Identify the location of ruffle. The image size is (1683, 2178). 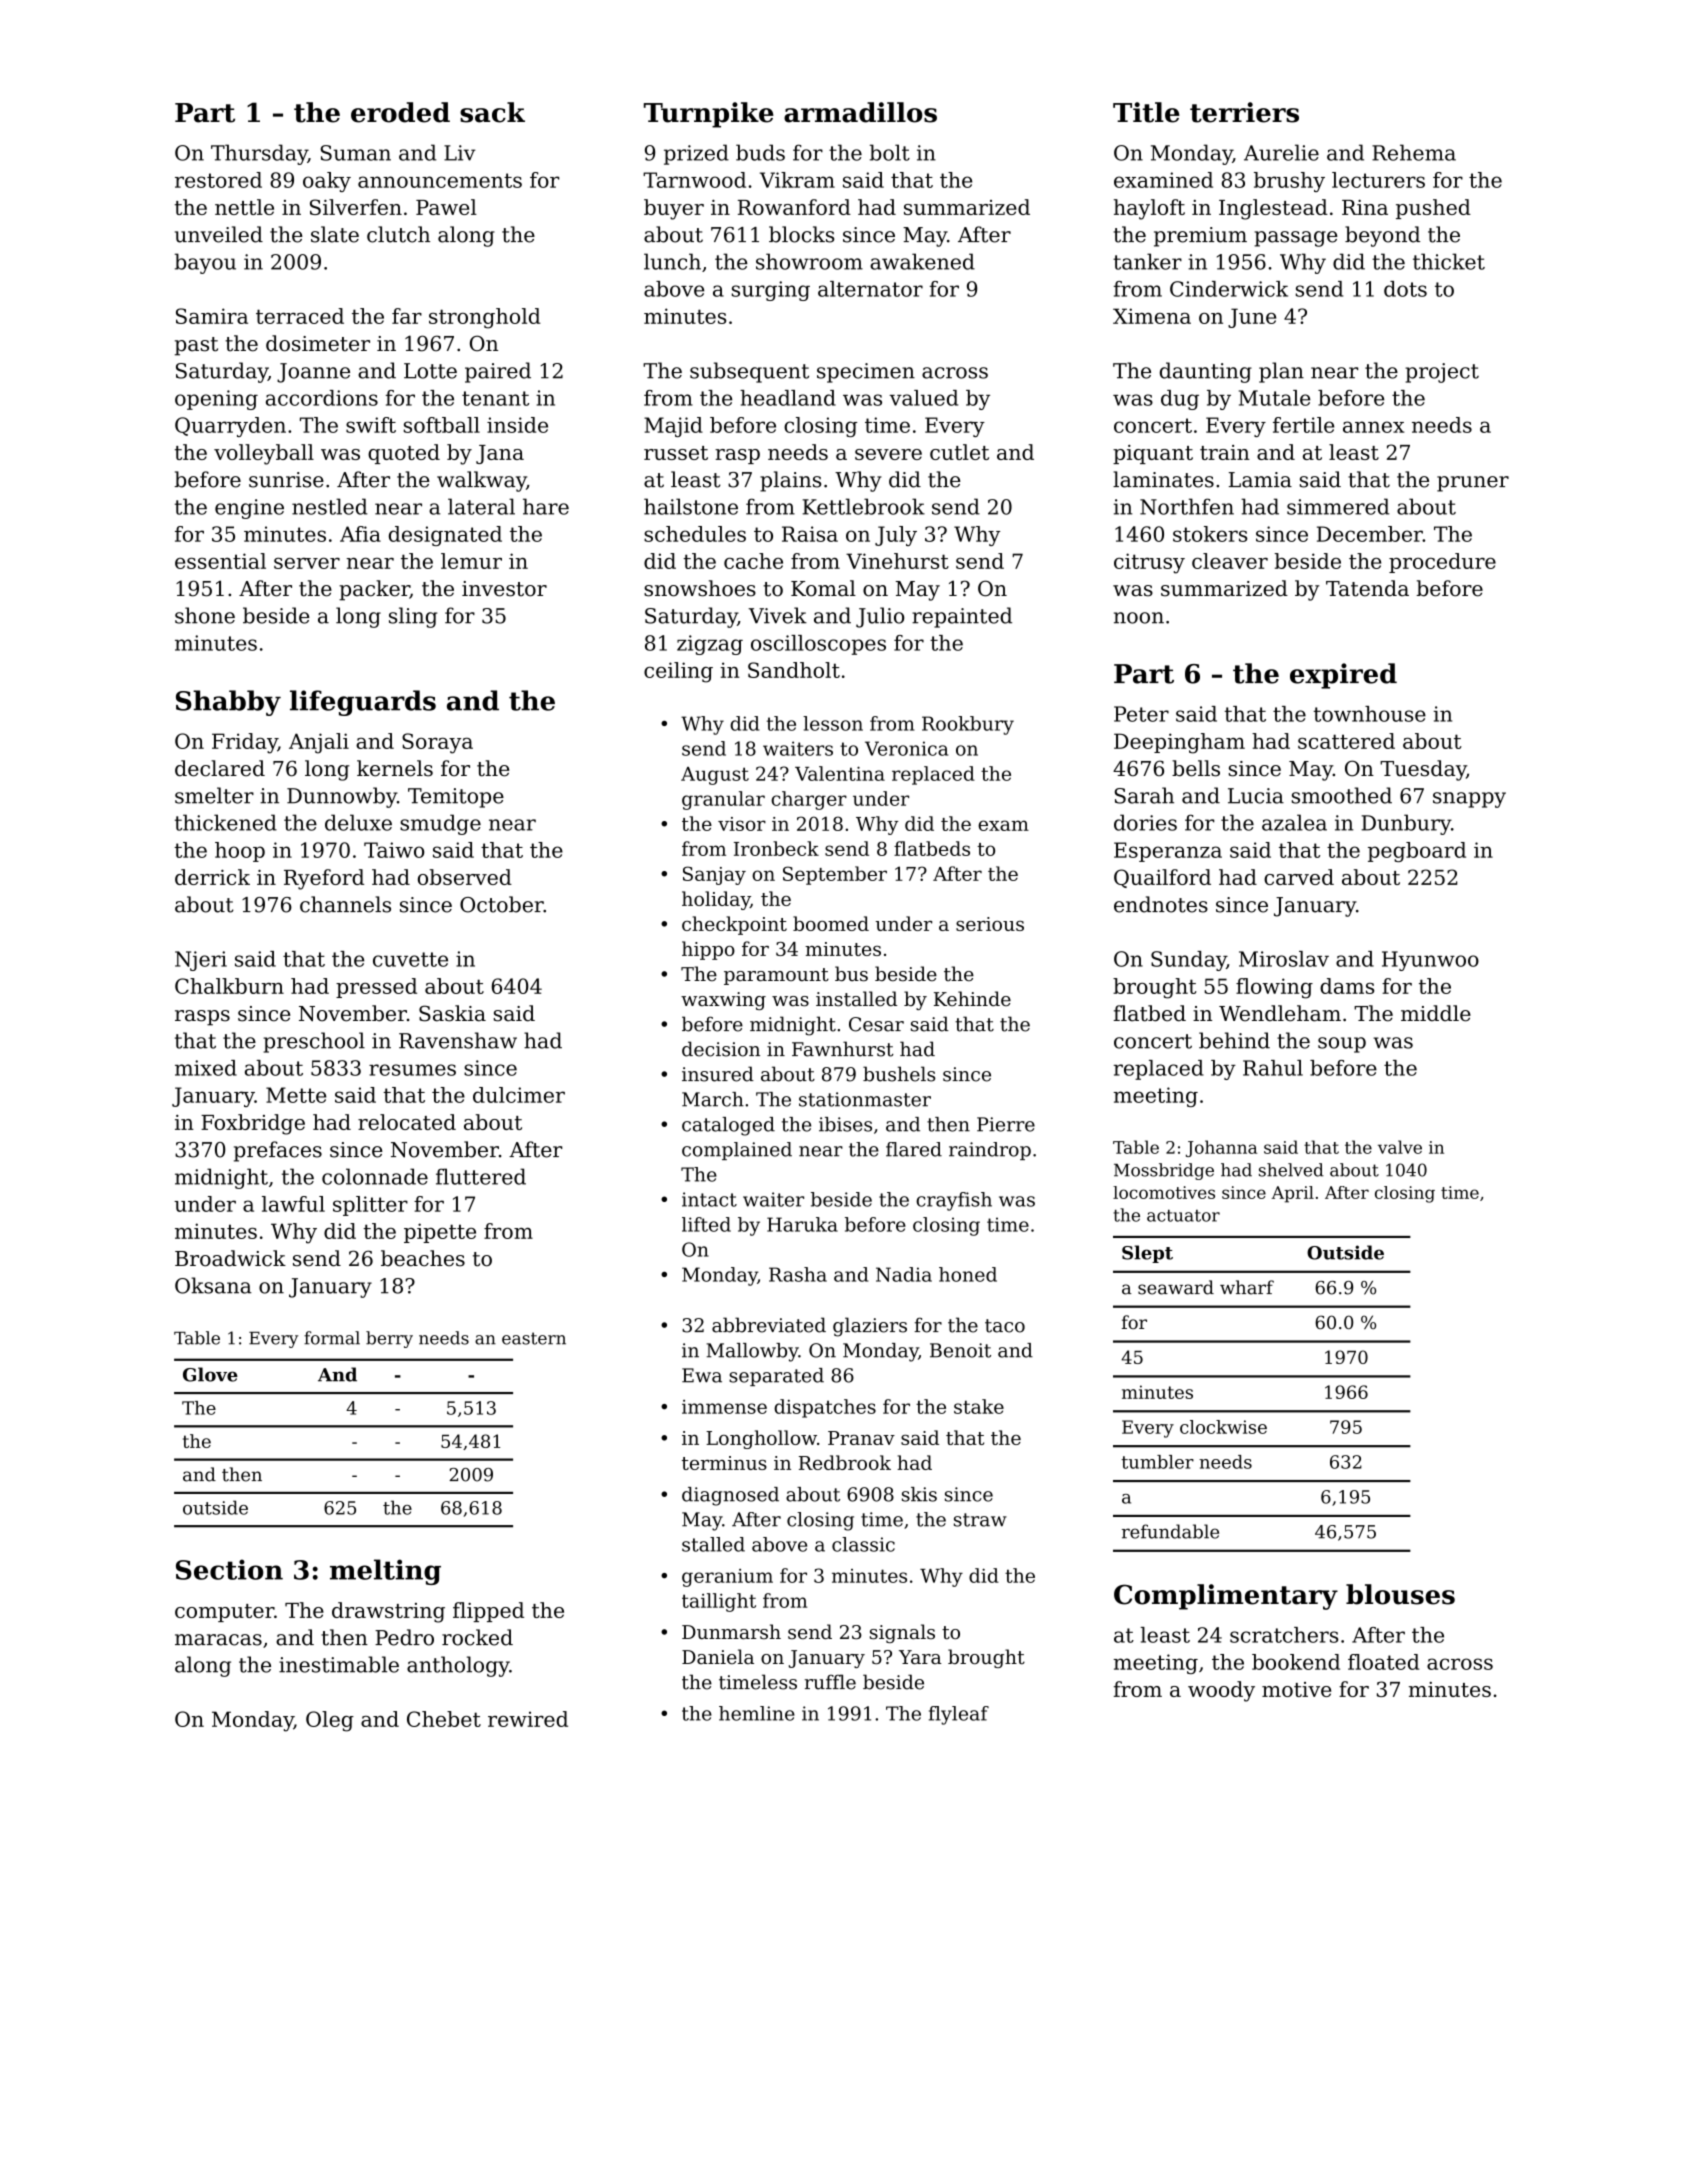
(830, 1682).
